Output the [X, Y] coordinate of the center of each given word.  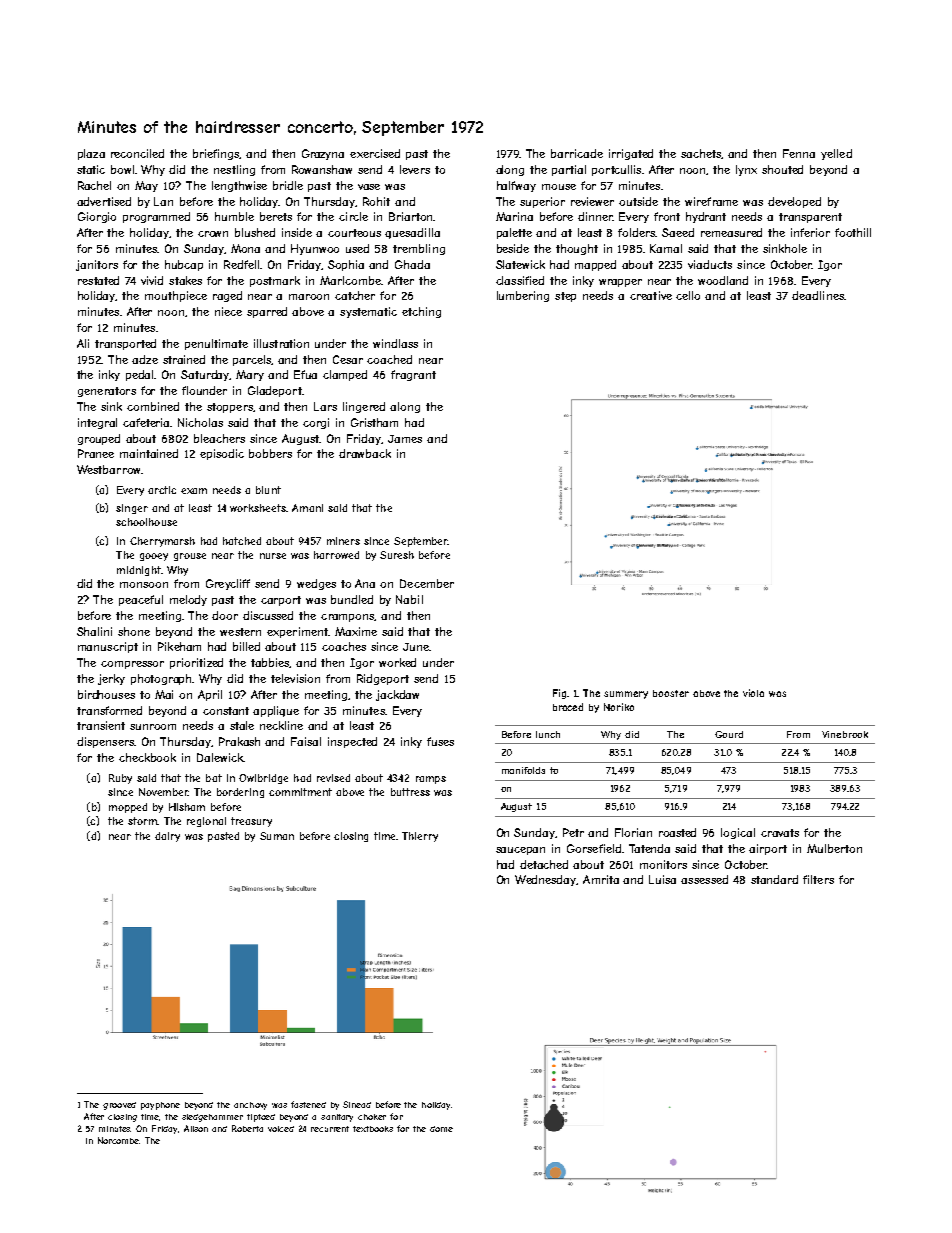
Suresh [397, 555]
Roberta [247, 1128]
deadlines [818, 295]
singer [132, 509]
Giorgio [97, 217]
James [405, 439]
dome [441, 1129]
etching [421, 312]
